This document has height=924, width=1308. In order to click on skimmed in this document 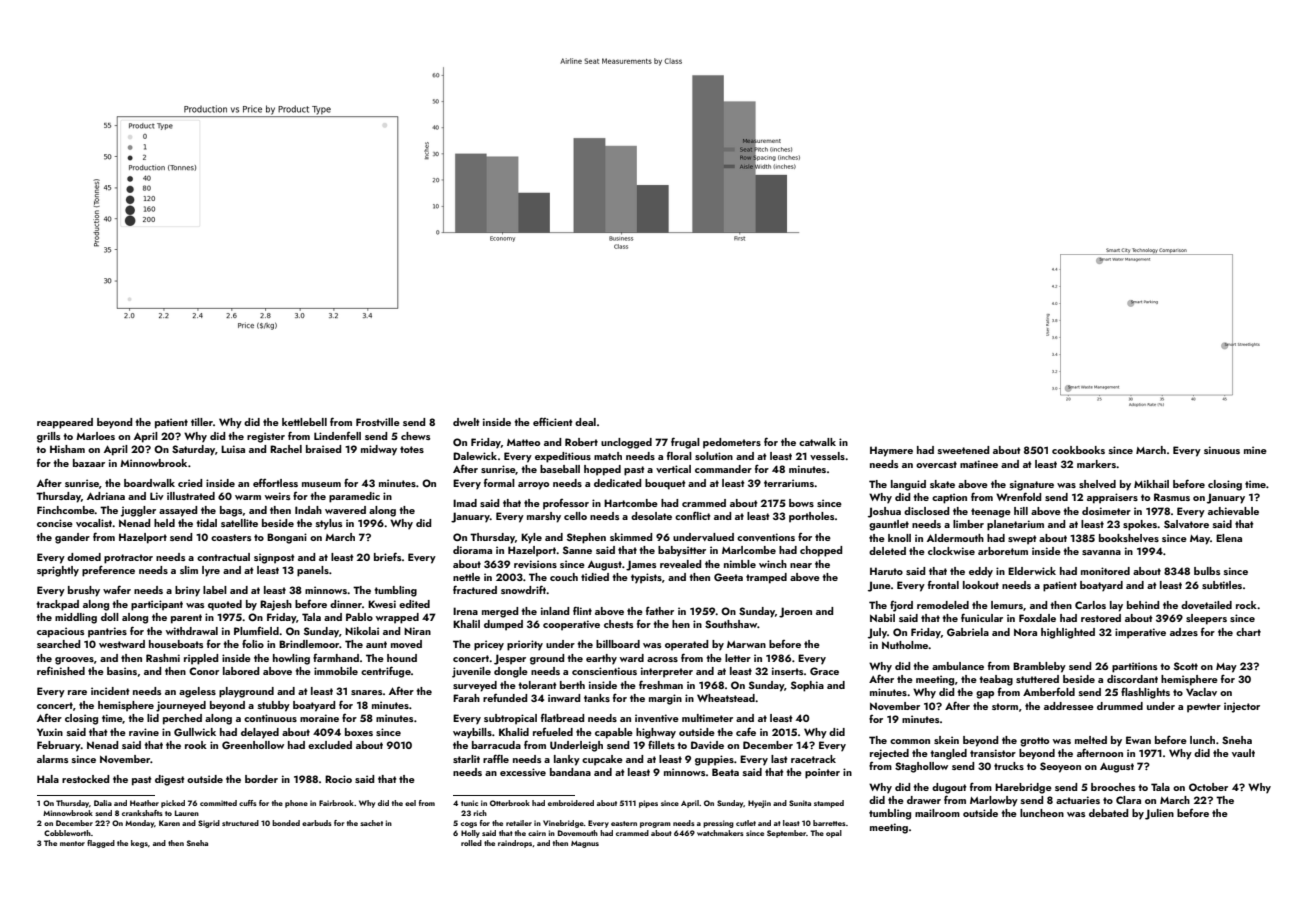, I will do `click(631, 537)`.
